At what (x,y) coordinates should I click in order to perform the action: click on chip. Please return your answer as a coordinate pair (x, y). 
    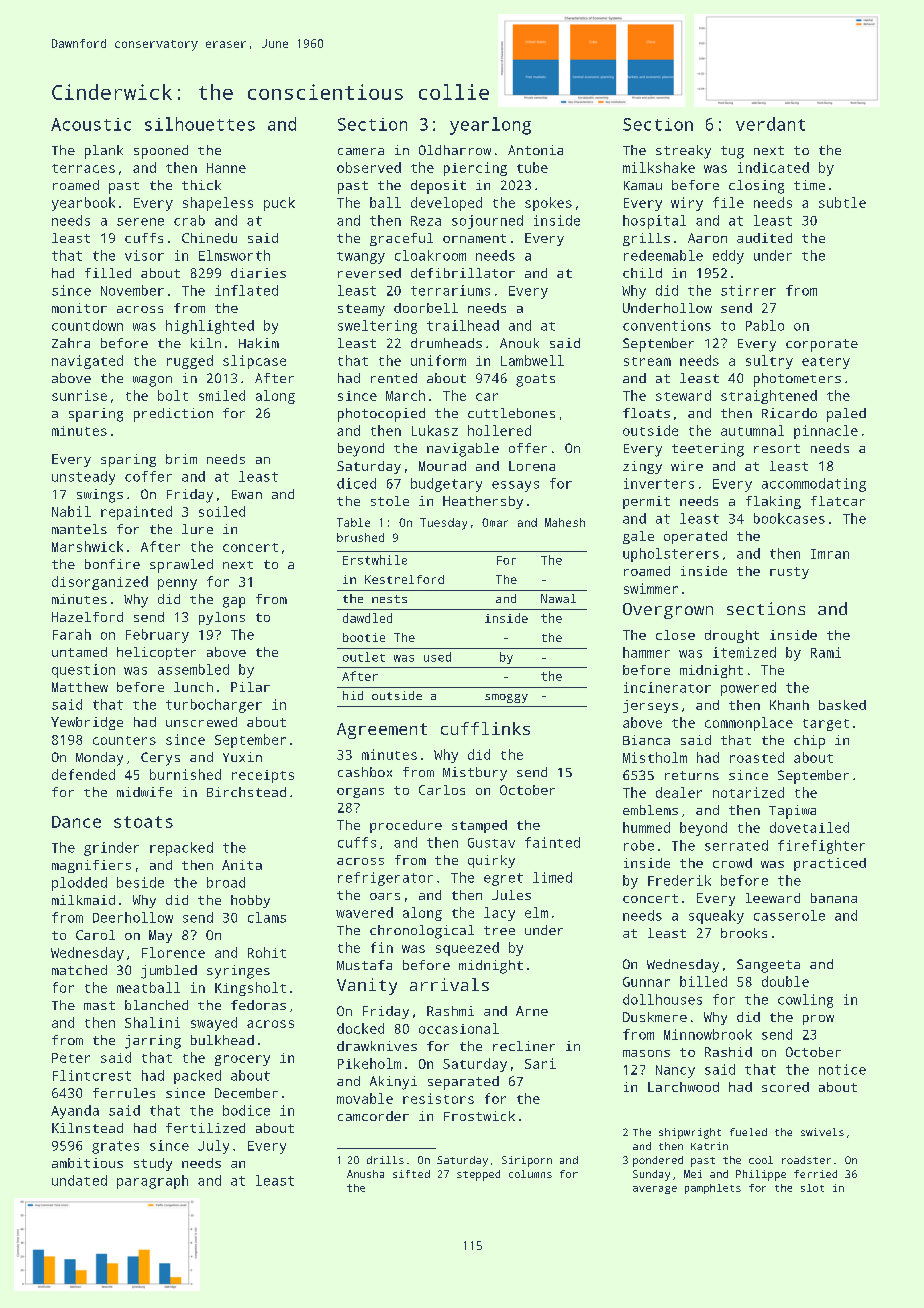
    Looking at the image, I should click on (809, 742).
